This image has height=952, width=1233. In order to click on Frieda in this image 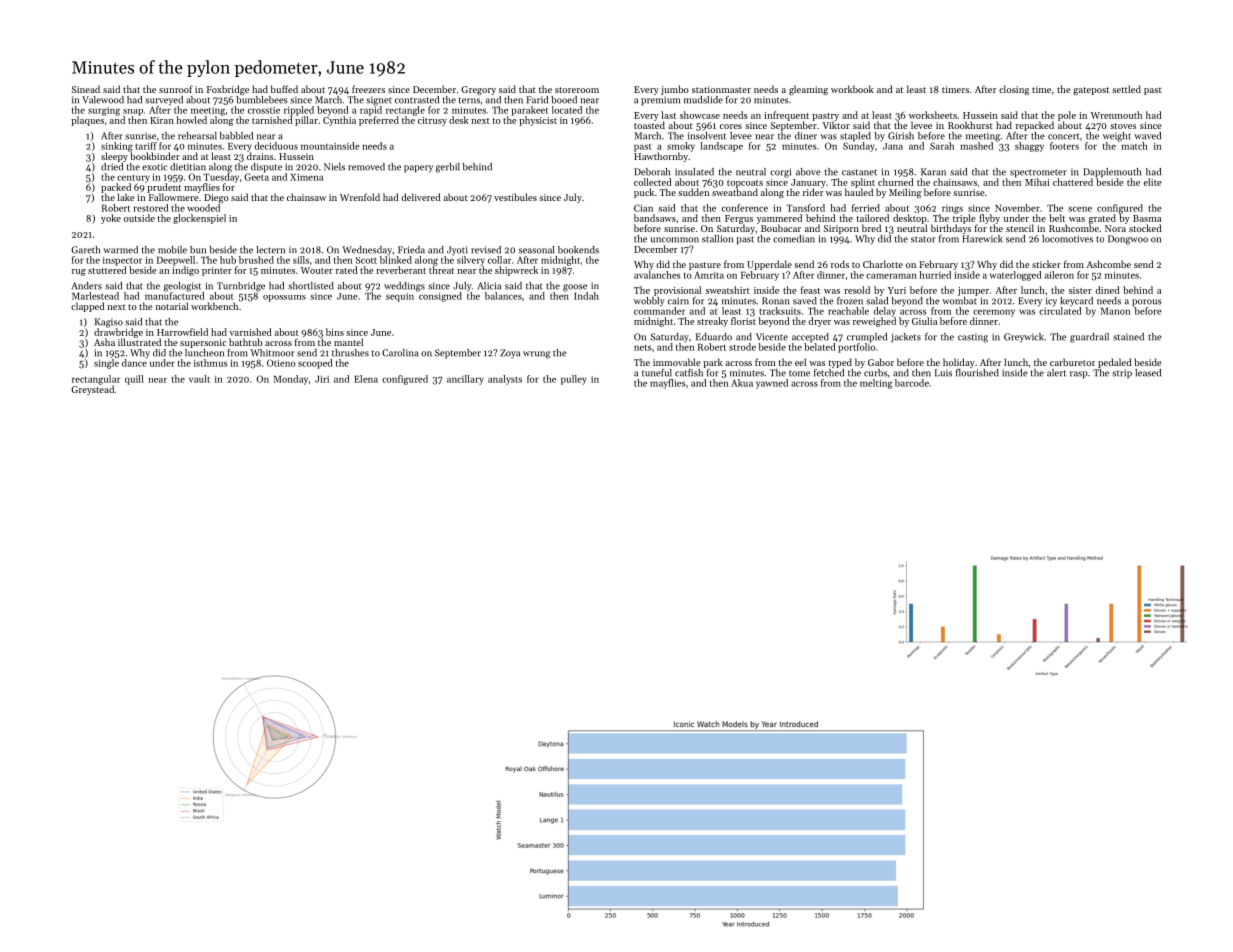, I will do `click(411, 250)`.
